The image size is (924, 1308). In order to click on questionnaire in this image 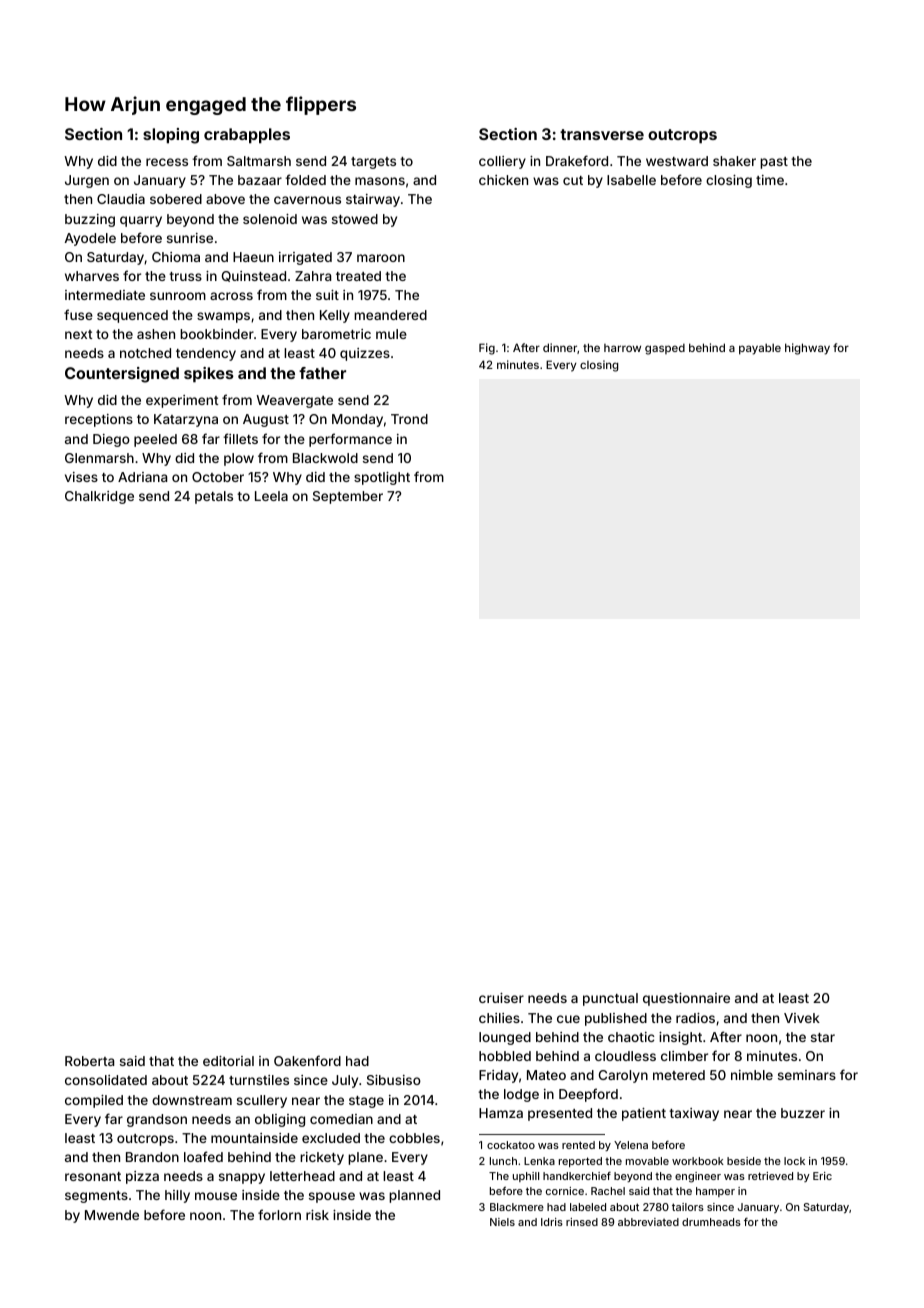, I will do `click(686, 999)`.
